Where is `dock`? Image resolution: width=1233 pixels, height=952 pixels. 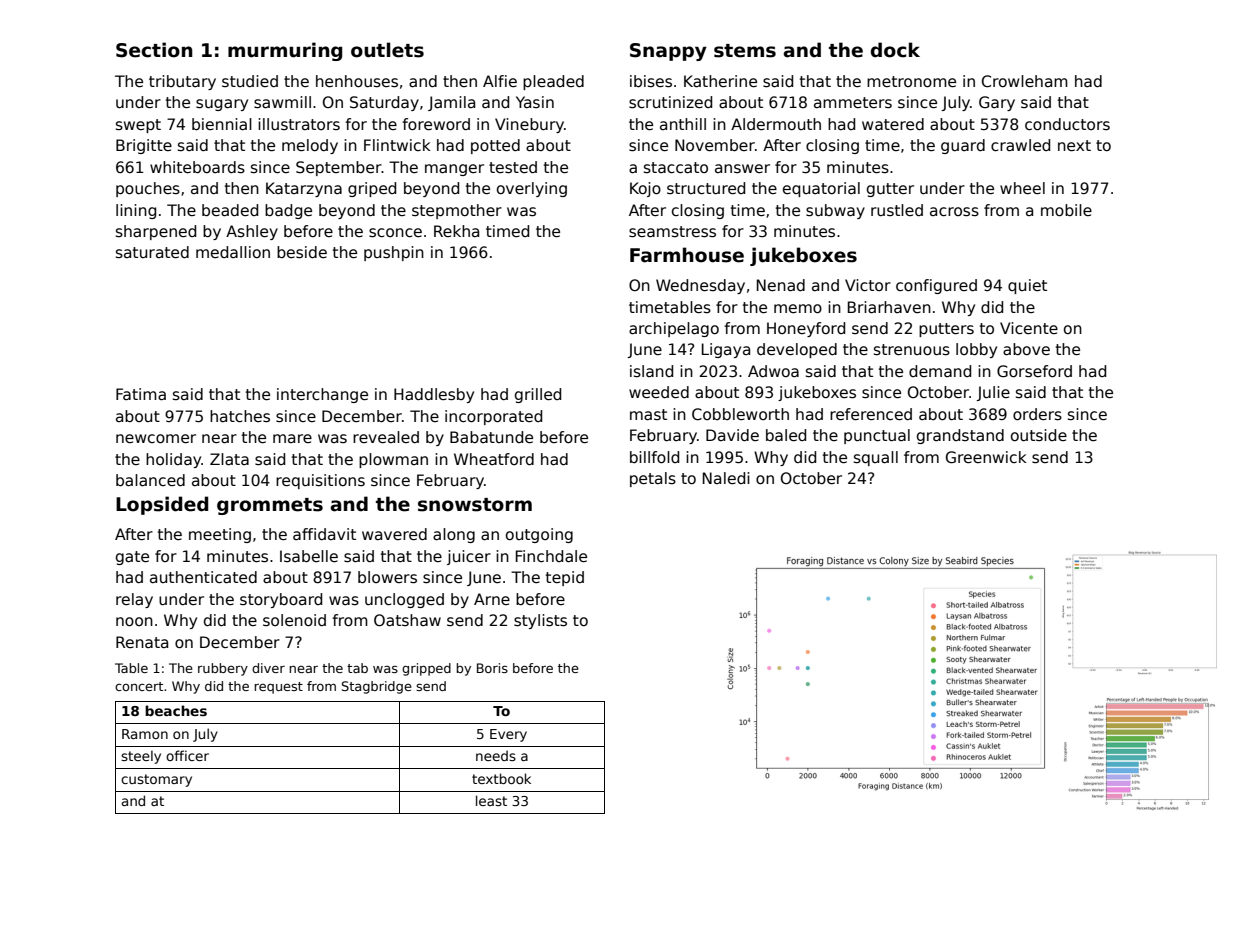 dock is located at coordinates (895, 50).
